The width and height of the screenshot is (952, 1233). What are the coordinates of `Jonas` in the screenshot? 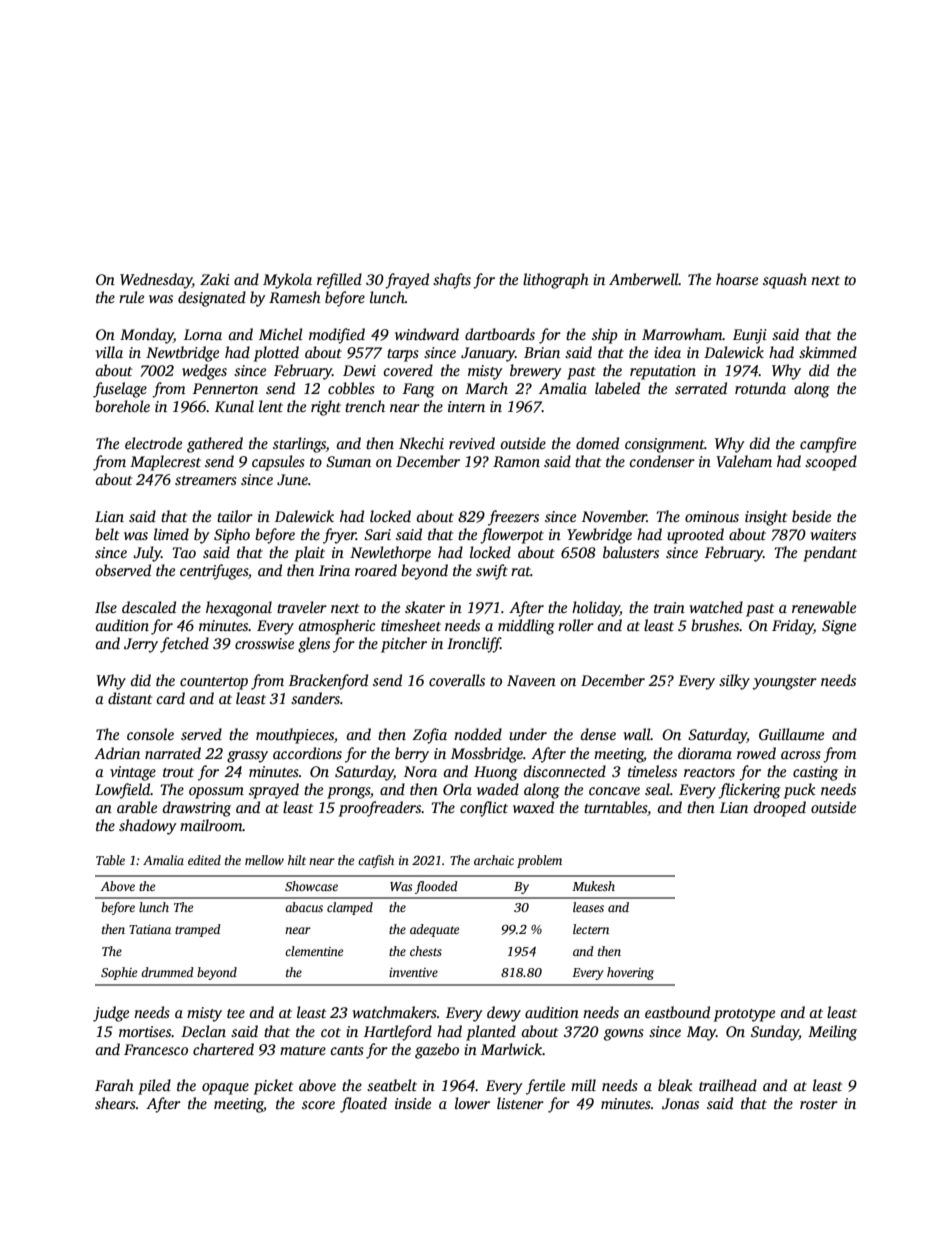 It's located at (680, 1103).
